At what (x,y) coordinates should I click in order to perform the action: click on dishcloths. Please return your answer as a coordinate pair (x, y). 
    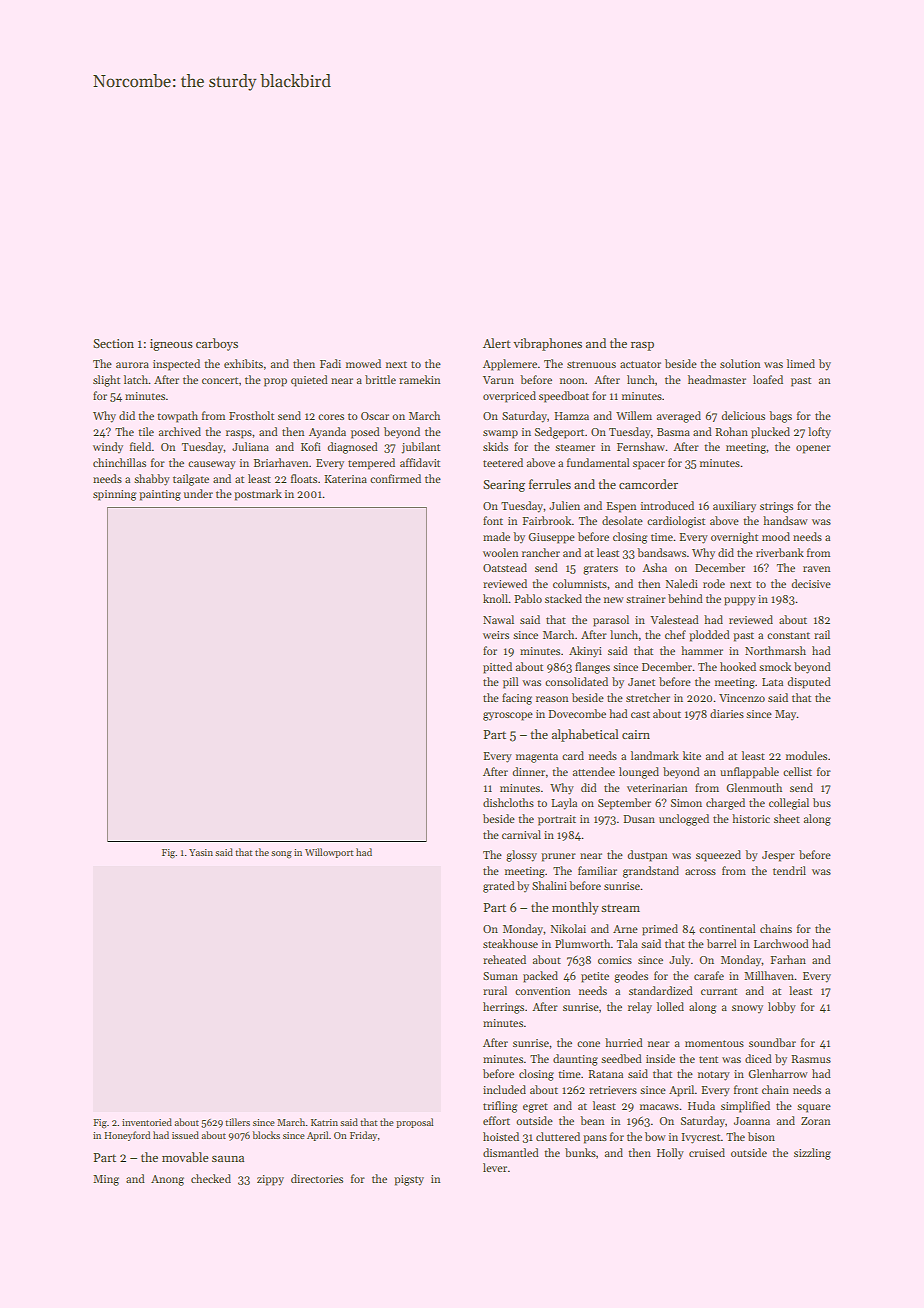
    Looking at the image, I should click on (508, 802).
